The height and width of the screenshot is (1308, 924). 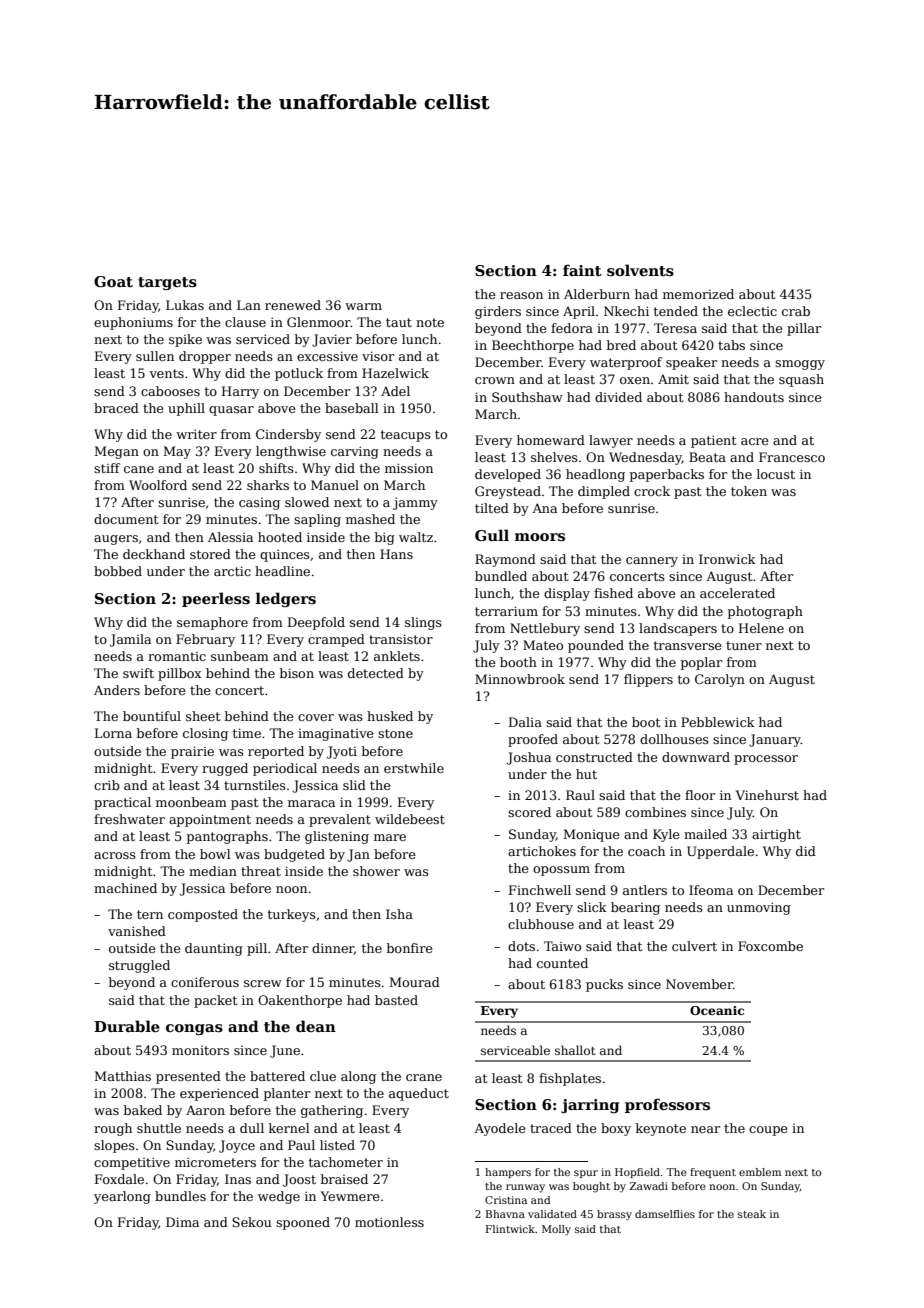 I want to click on competitive, so click(x=132, y=1163).
